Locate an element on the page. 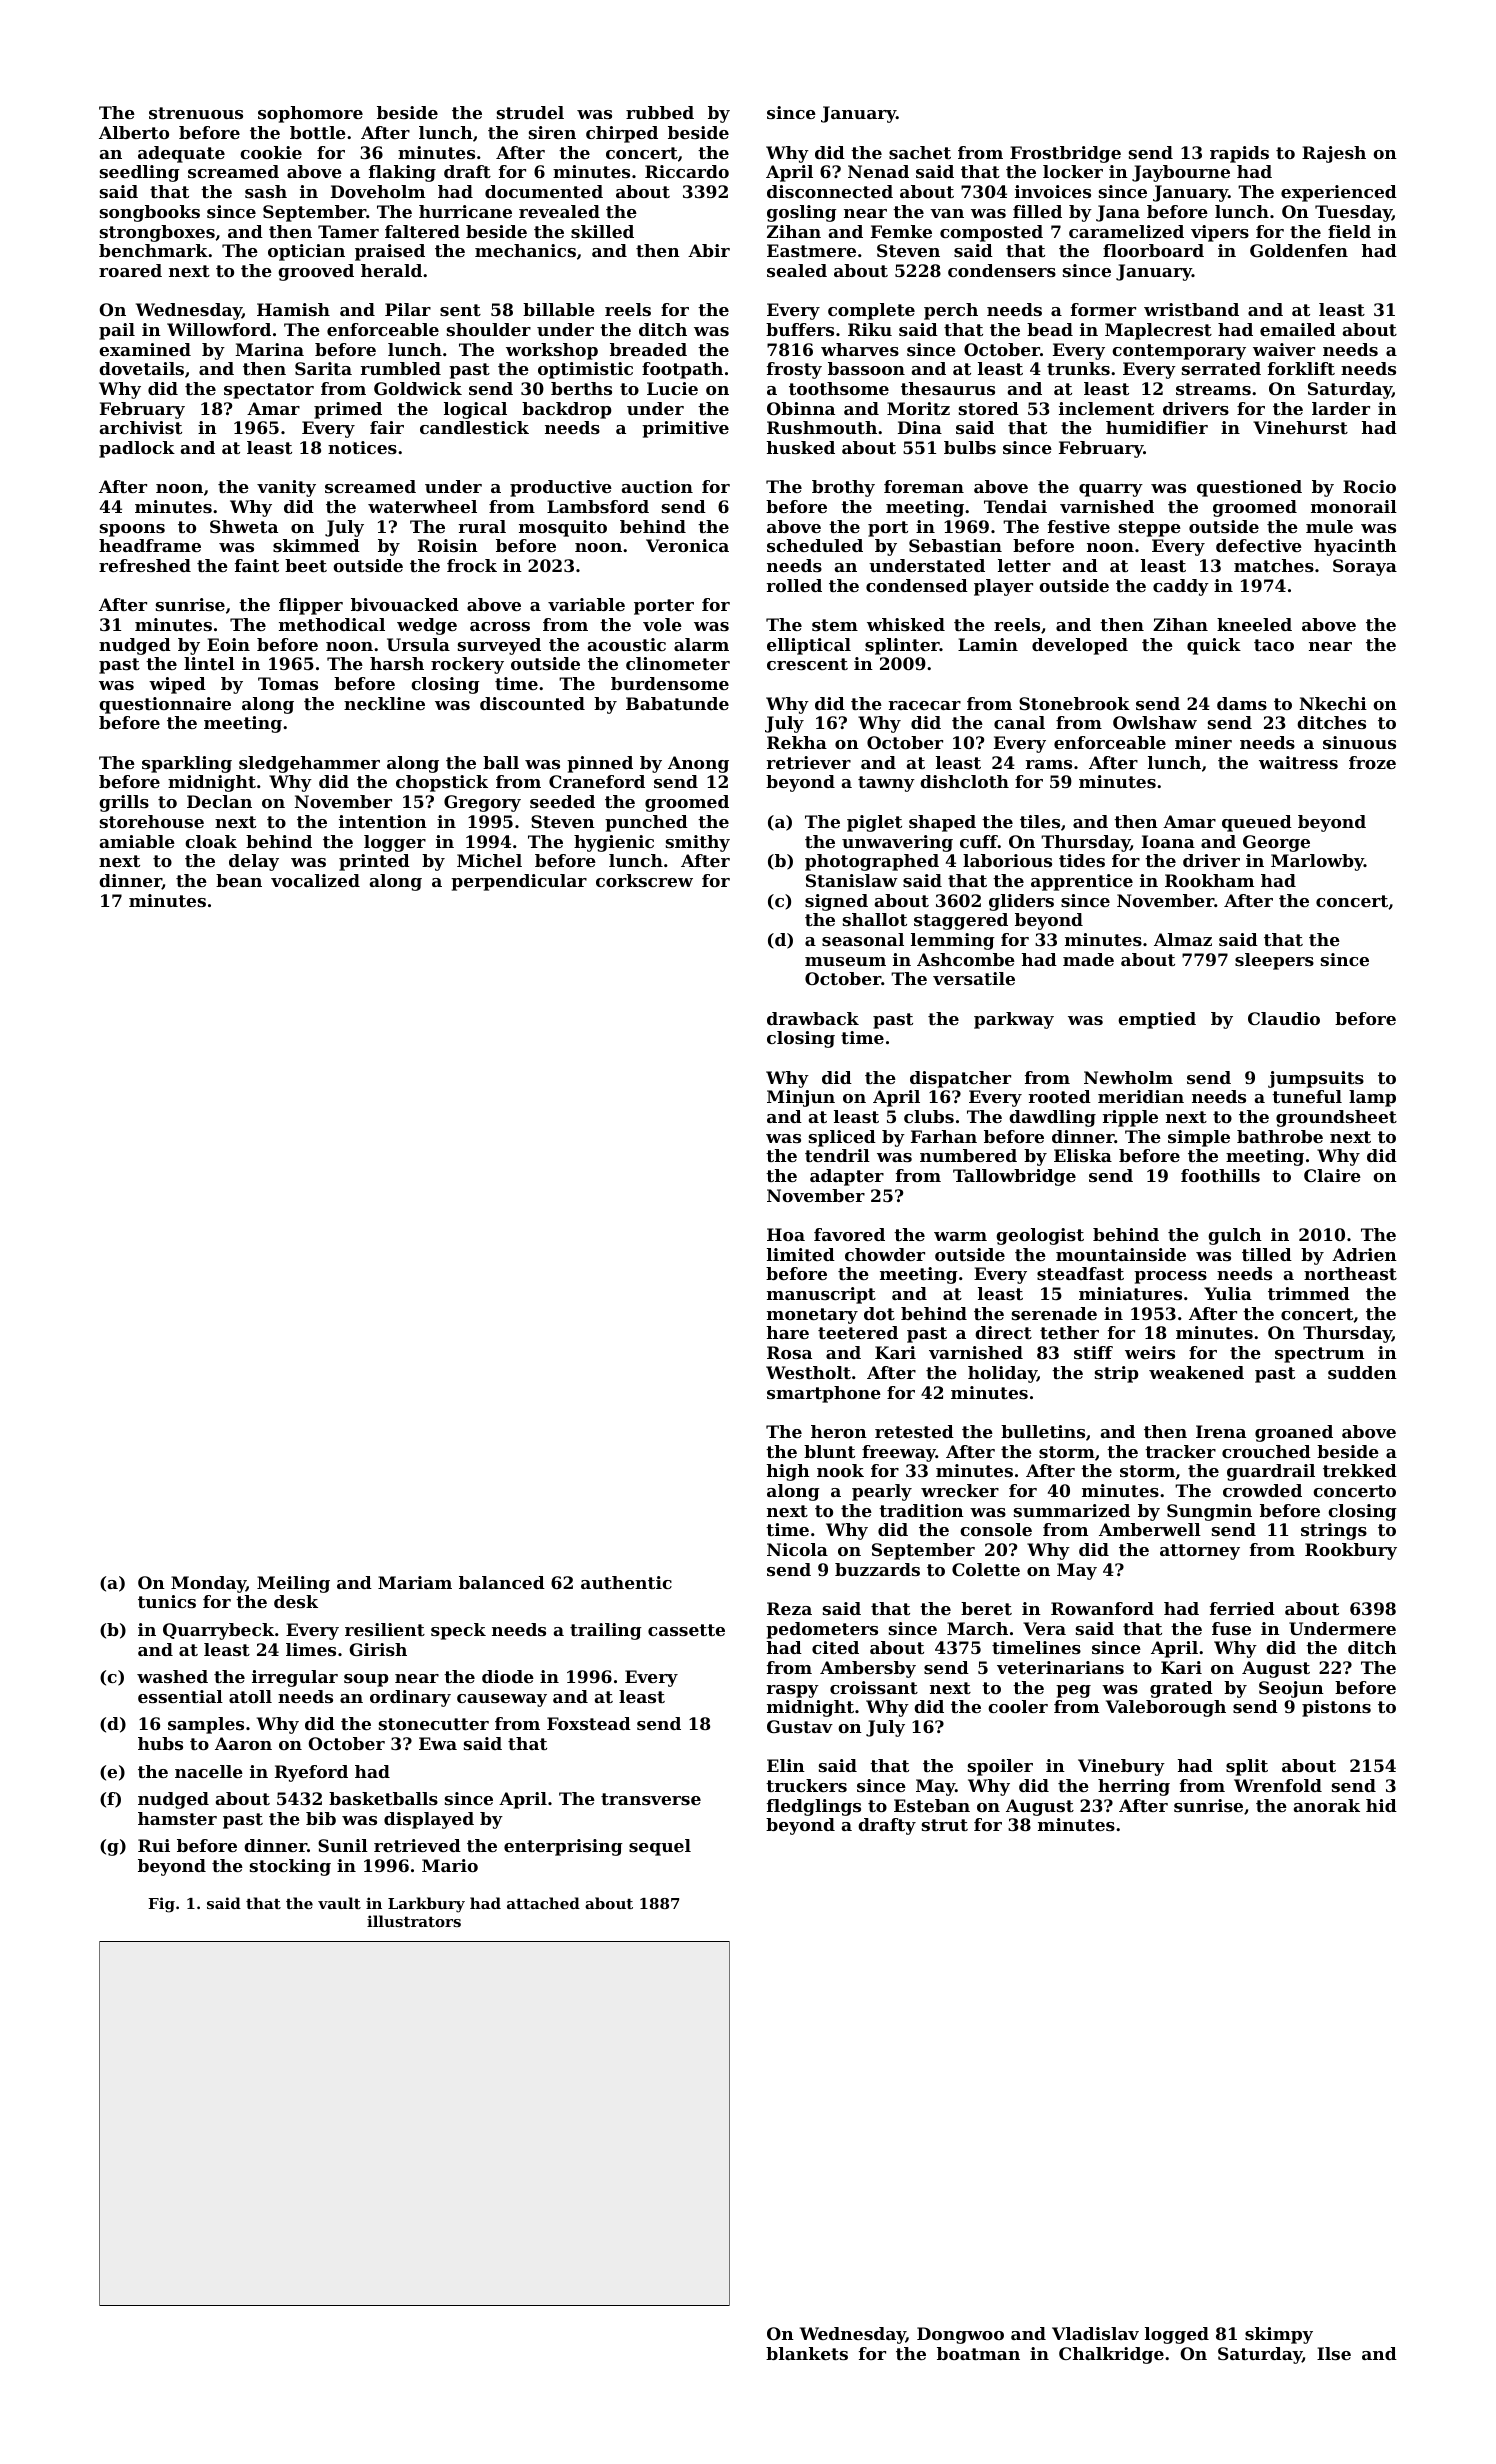 The width and height of the page is (1496, 2464). wristband is located at coordinates (1191, 309).
